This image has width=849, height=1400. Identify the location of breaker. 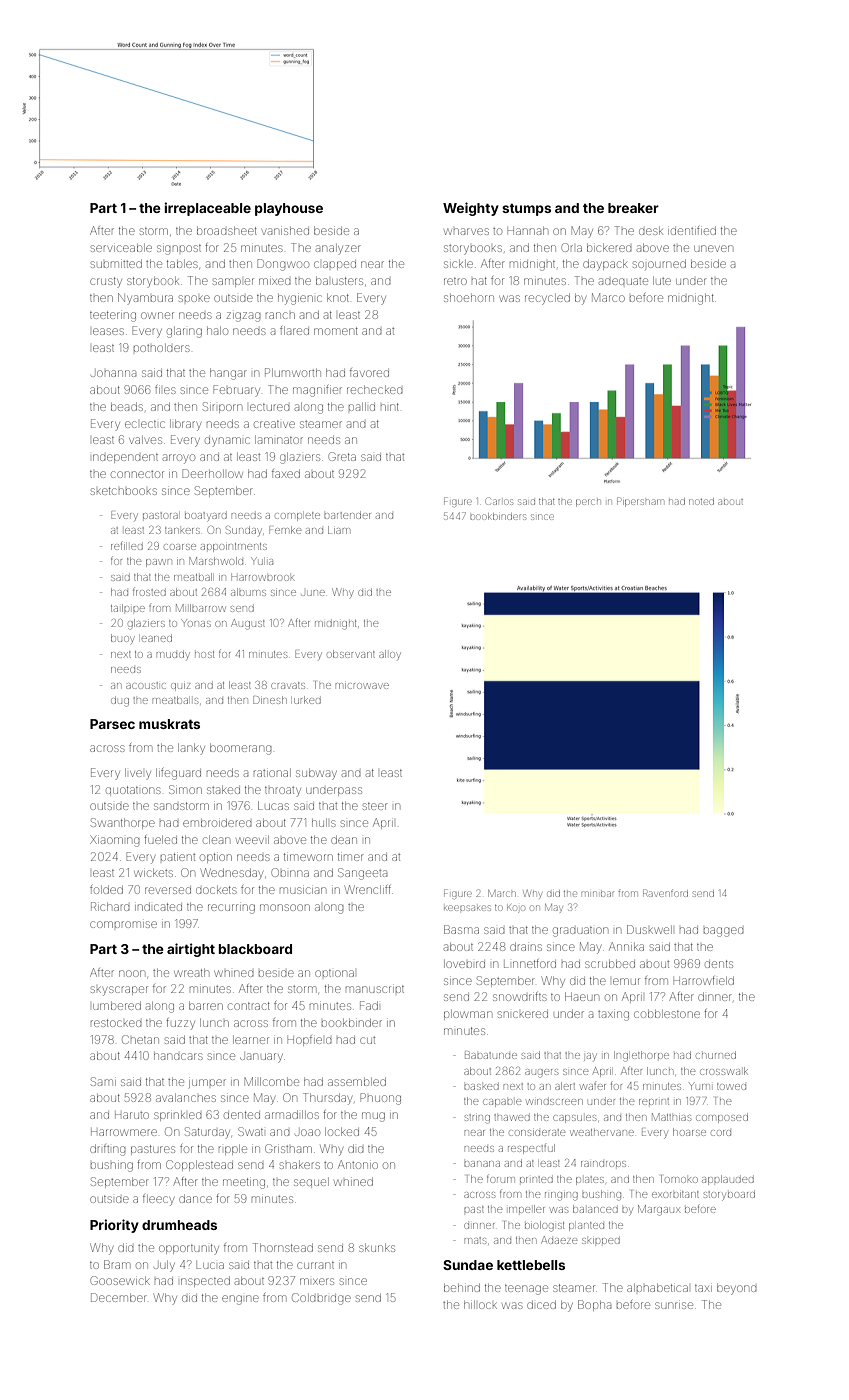
(633, 208).
